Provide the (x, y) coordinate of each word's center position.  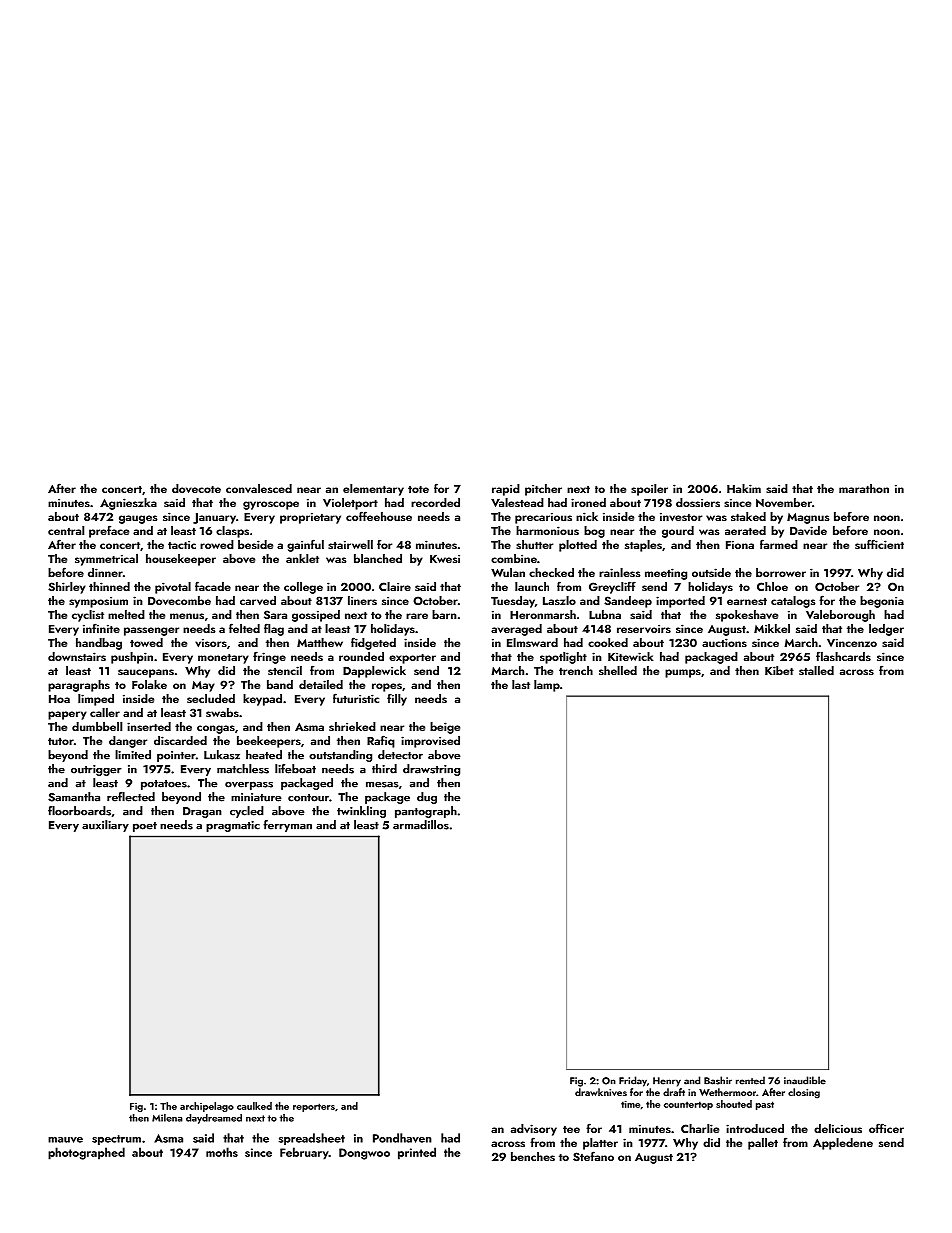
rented (750, 1080)
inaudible (805, 1080)
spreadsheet (311, 1139)
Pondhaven (402, 1138)
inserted (149, 726)
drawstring (431, 770)
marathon (864, 488)
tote (418, 489)
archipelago (207, 1107)
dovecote (196, 488)
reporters (314, 1107)
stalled (816, 670)
